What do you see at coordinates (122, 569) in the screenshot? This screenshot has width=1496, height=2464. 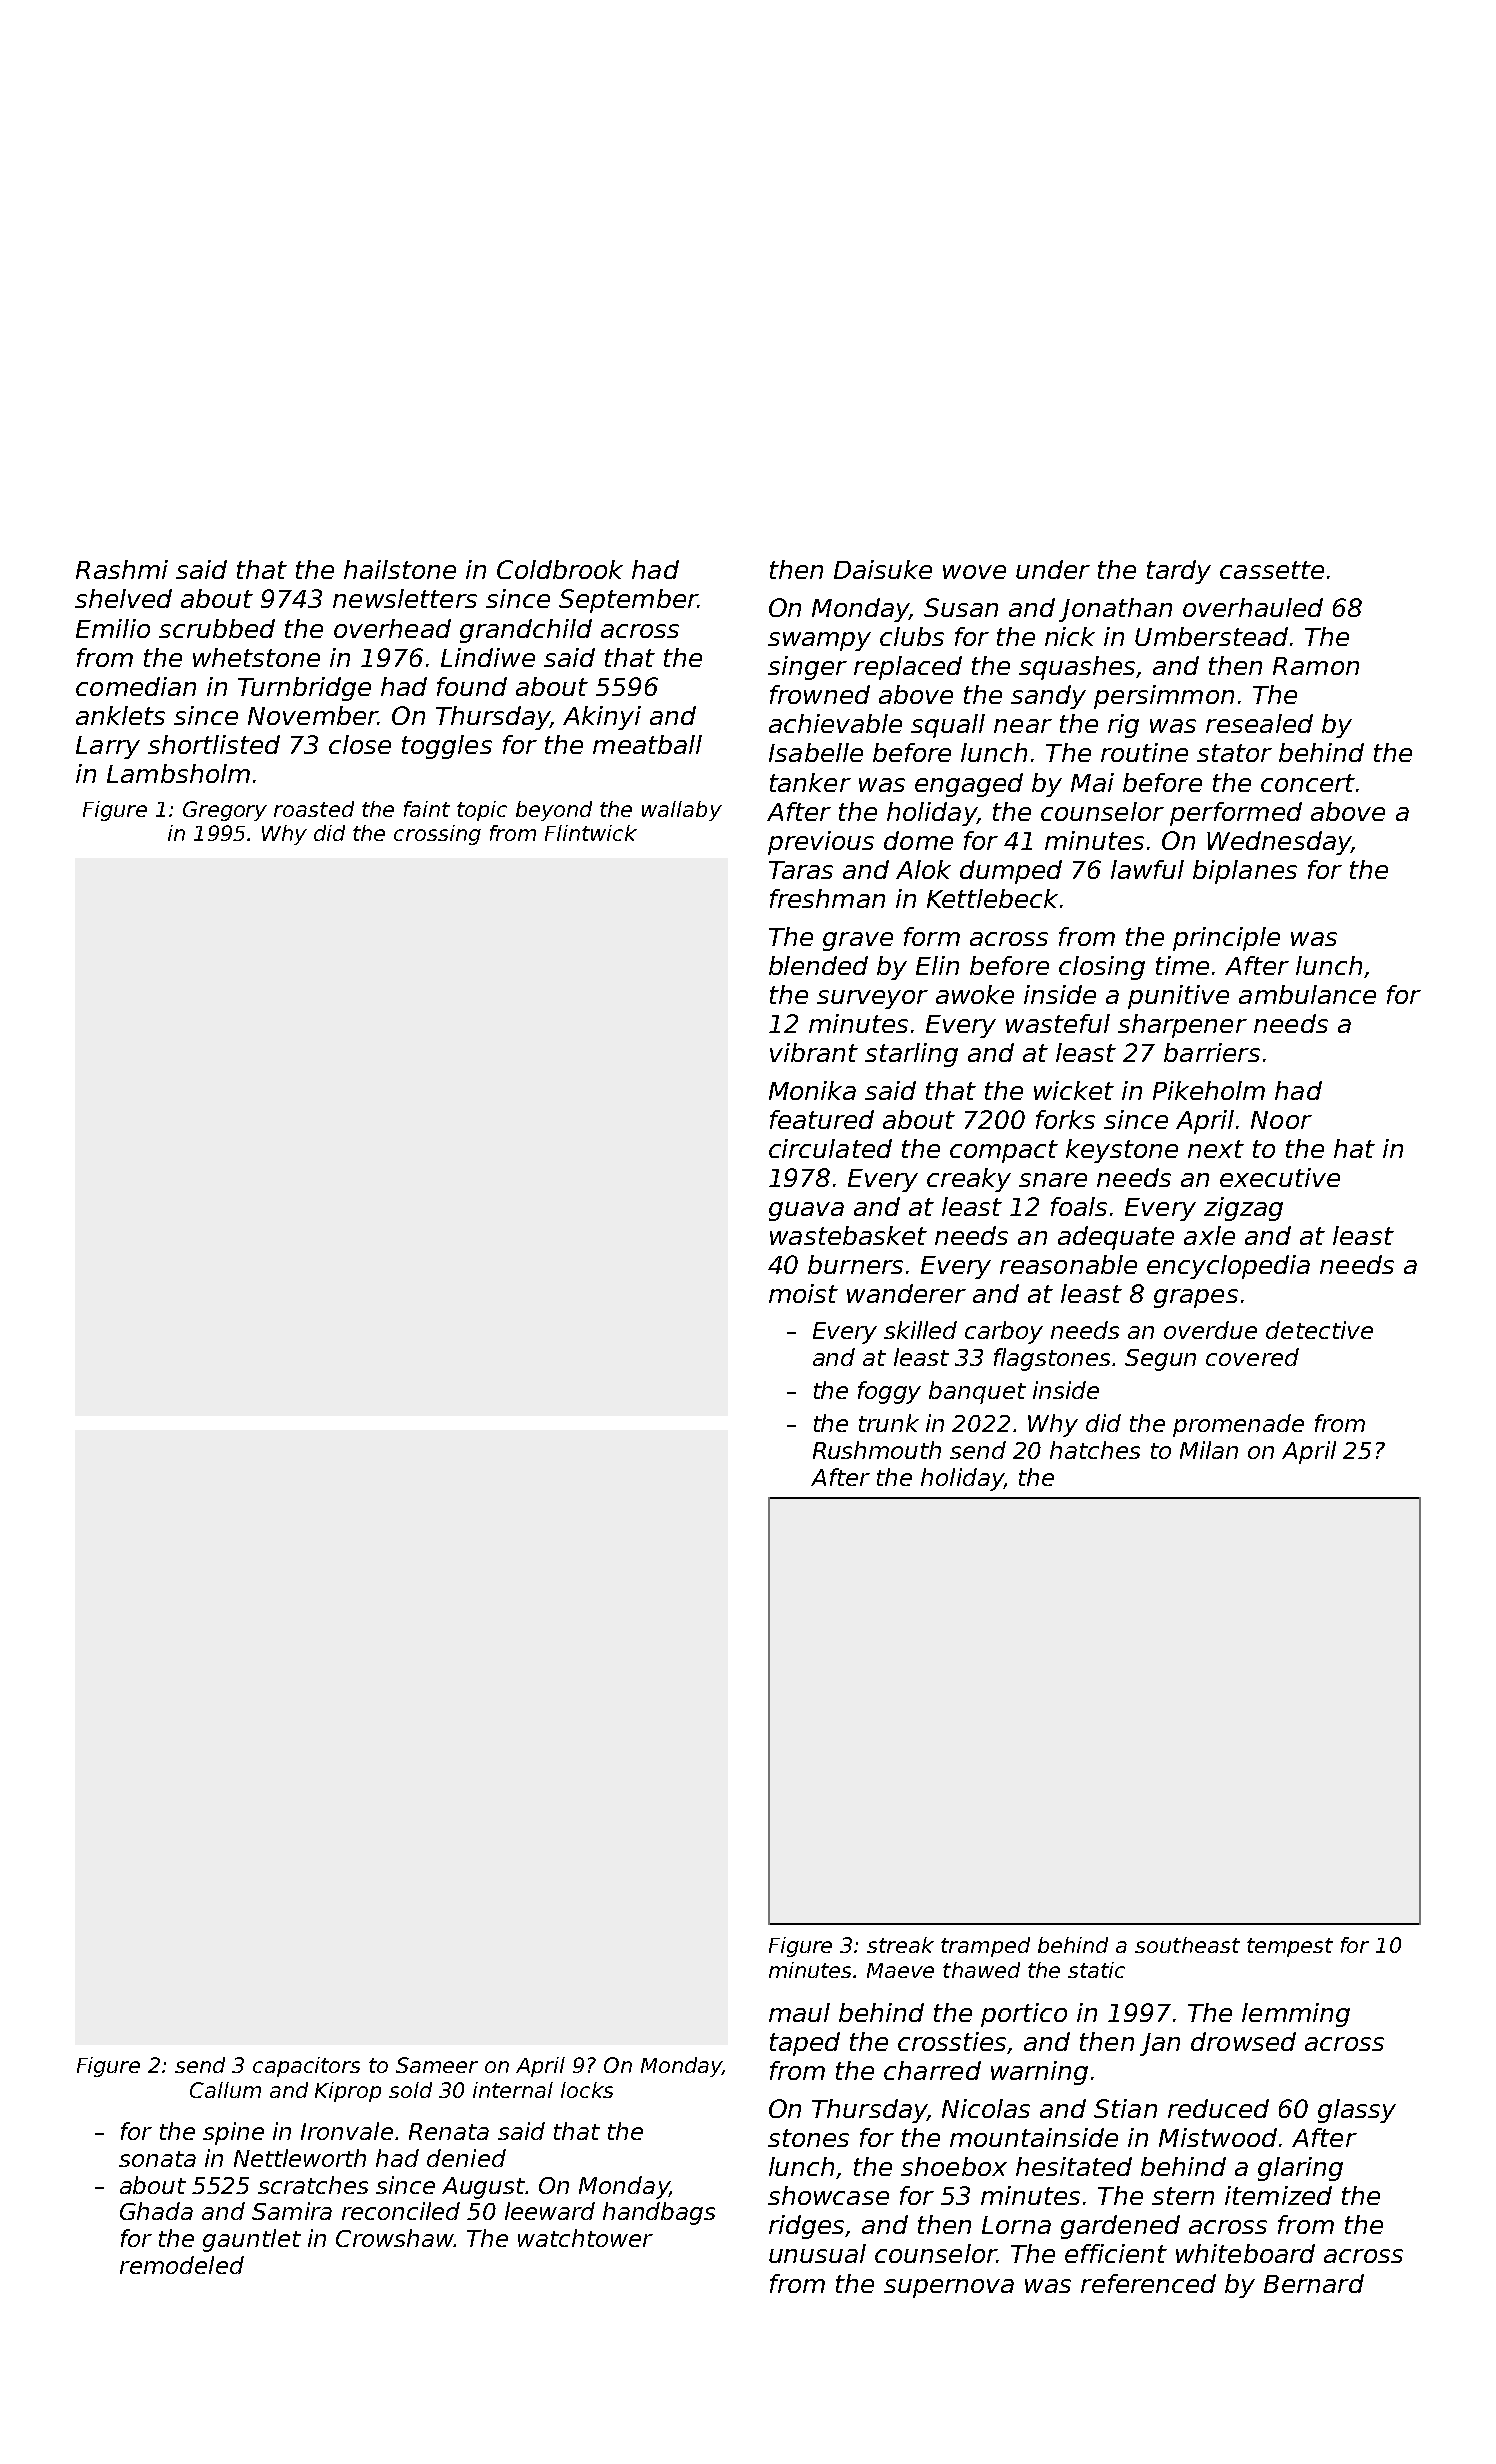 I see `Rashmi` at bounding box center [122, 569].
